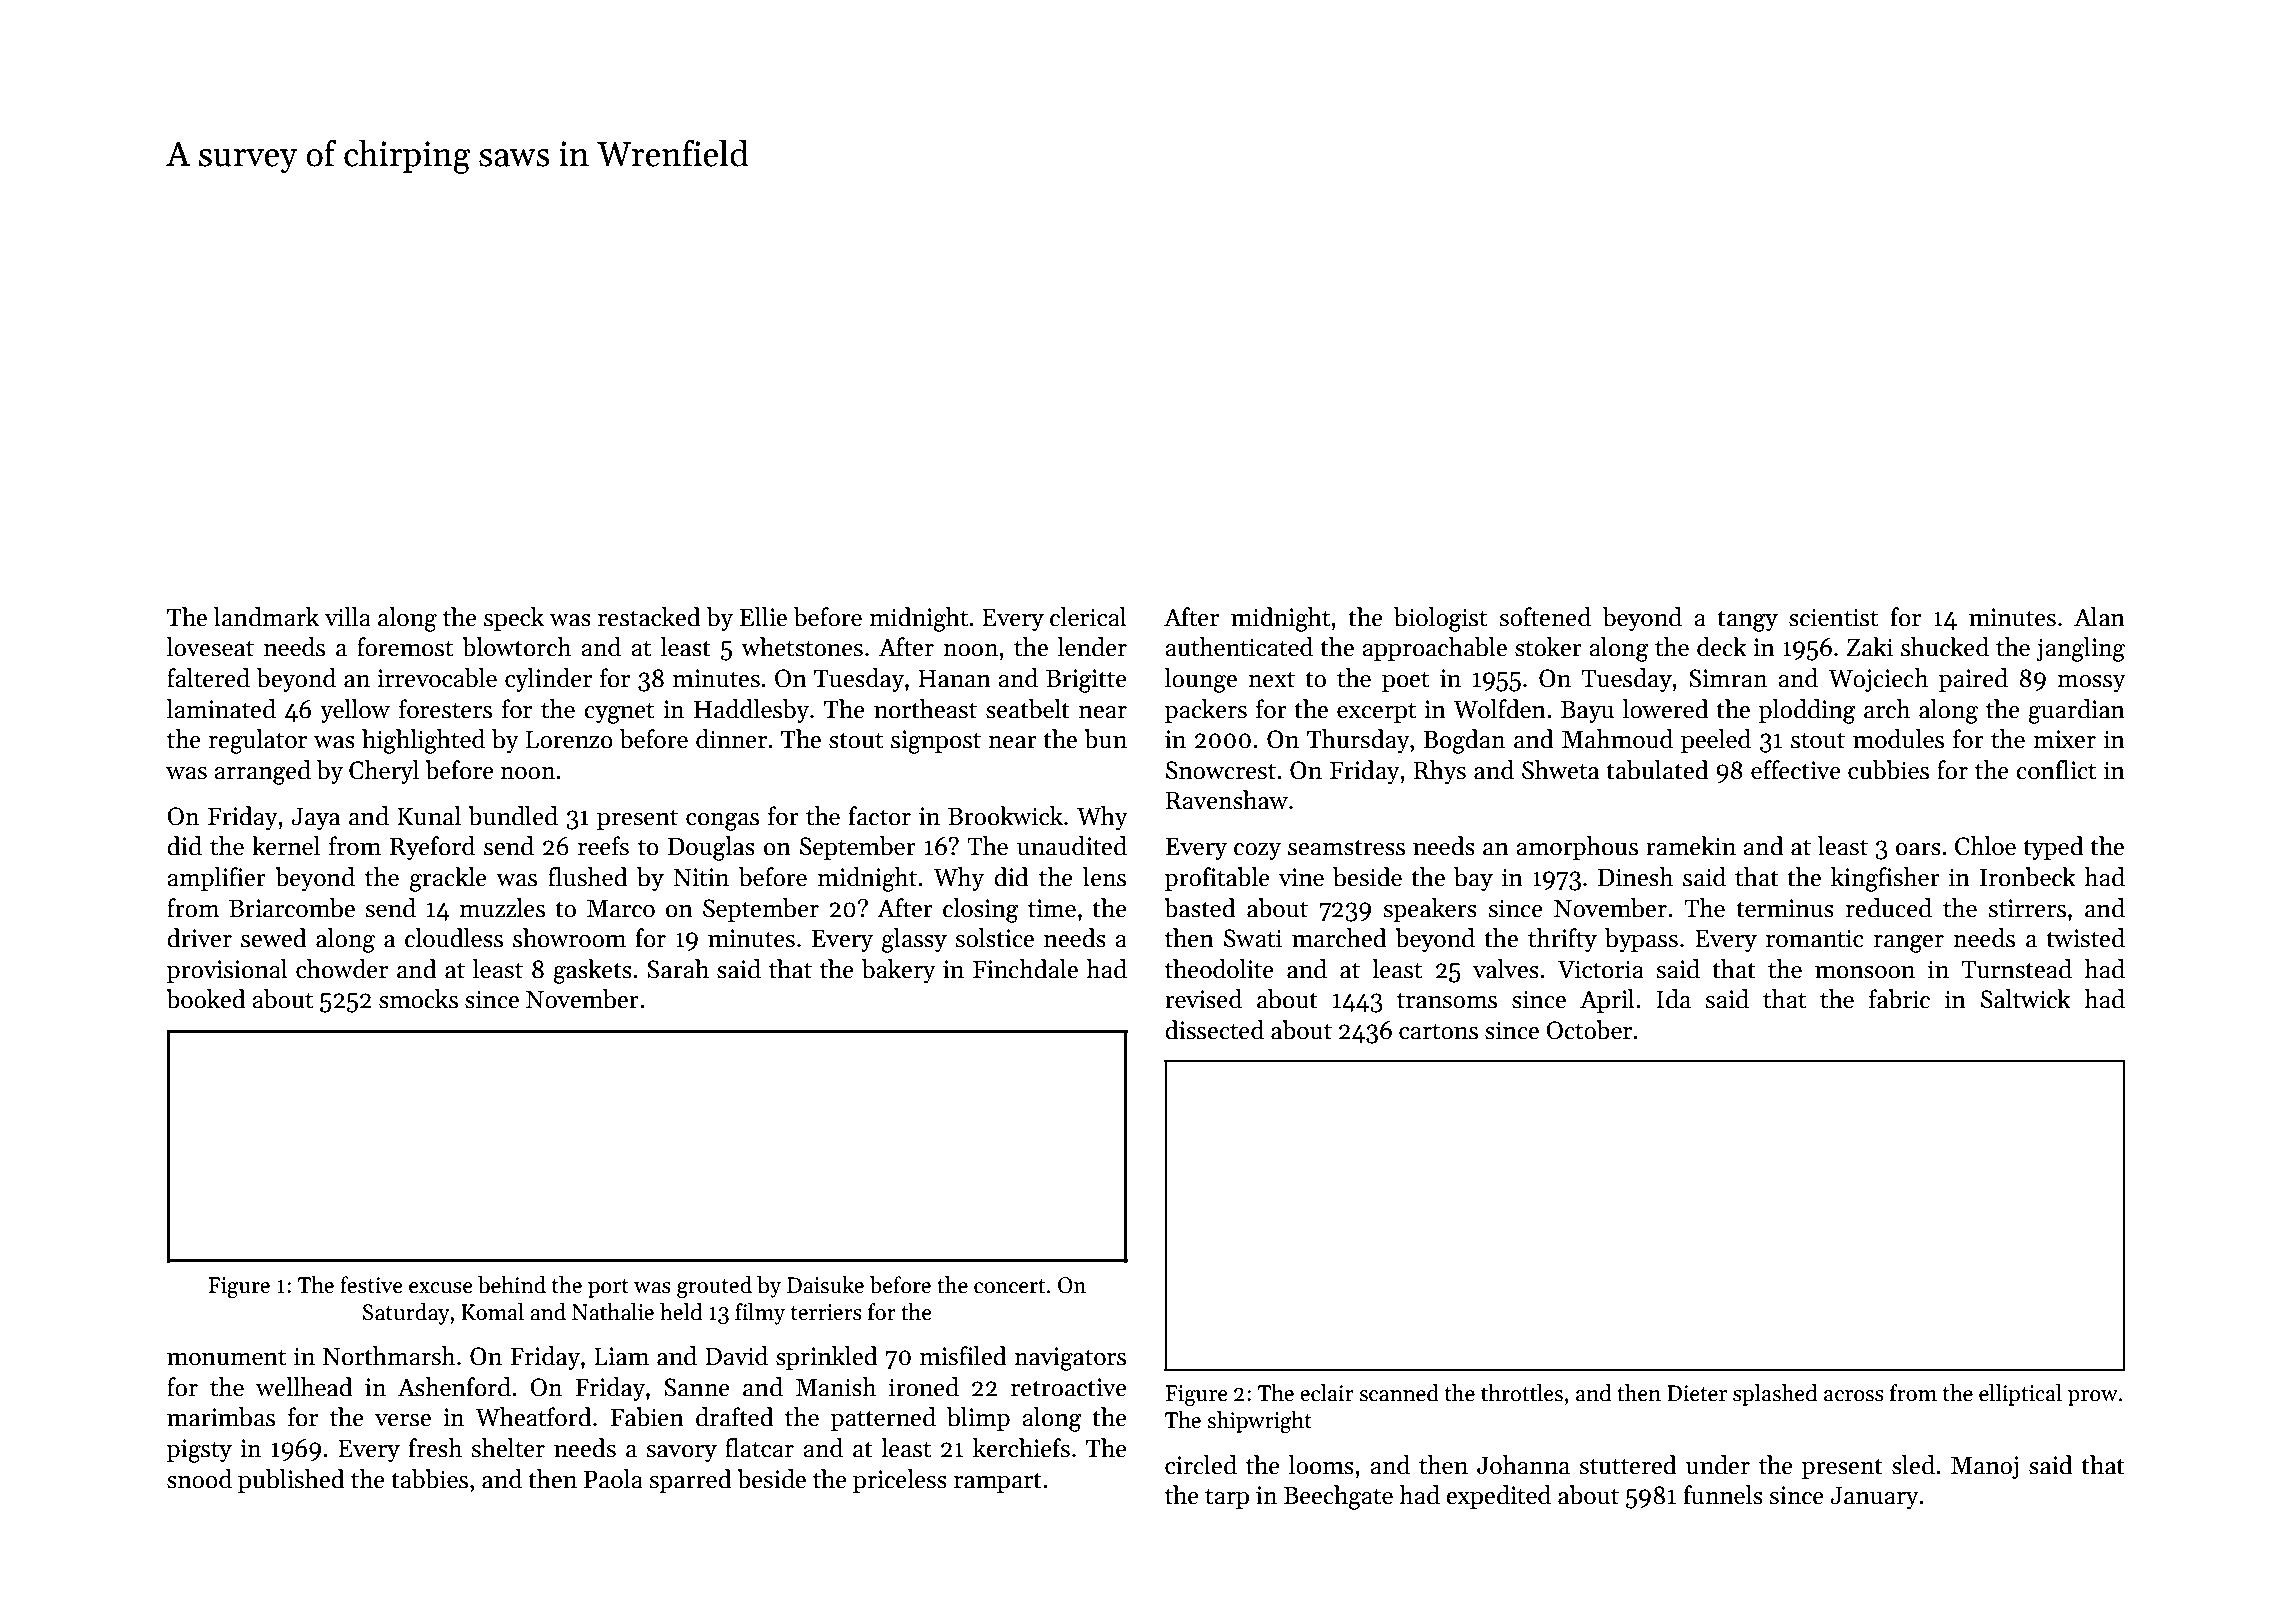 The width and height of the document is (2292, 1620). Describe the element at coordinates (512, 1285) in the document. I see `behind` at that location.
